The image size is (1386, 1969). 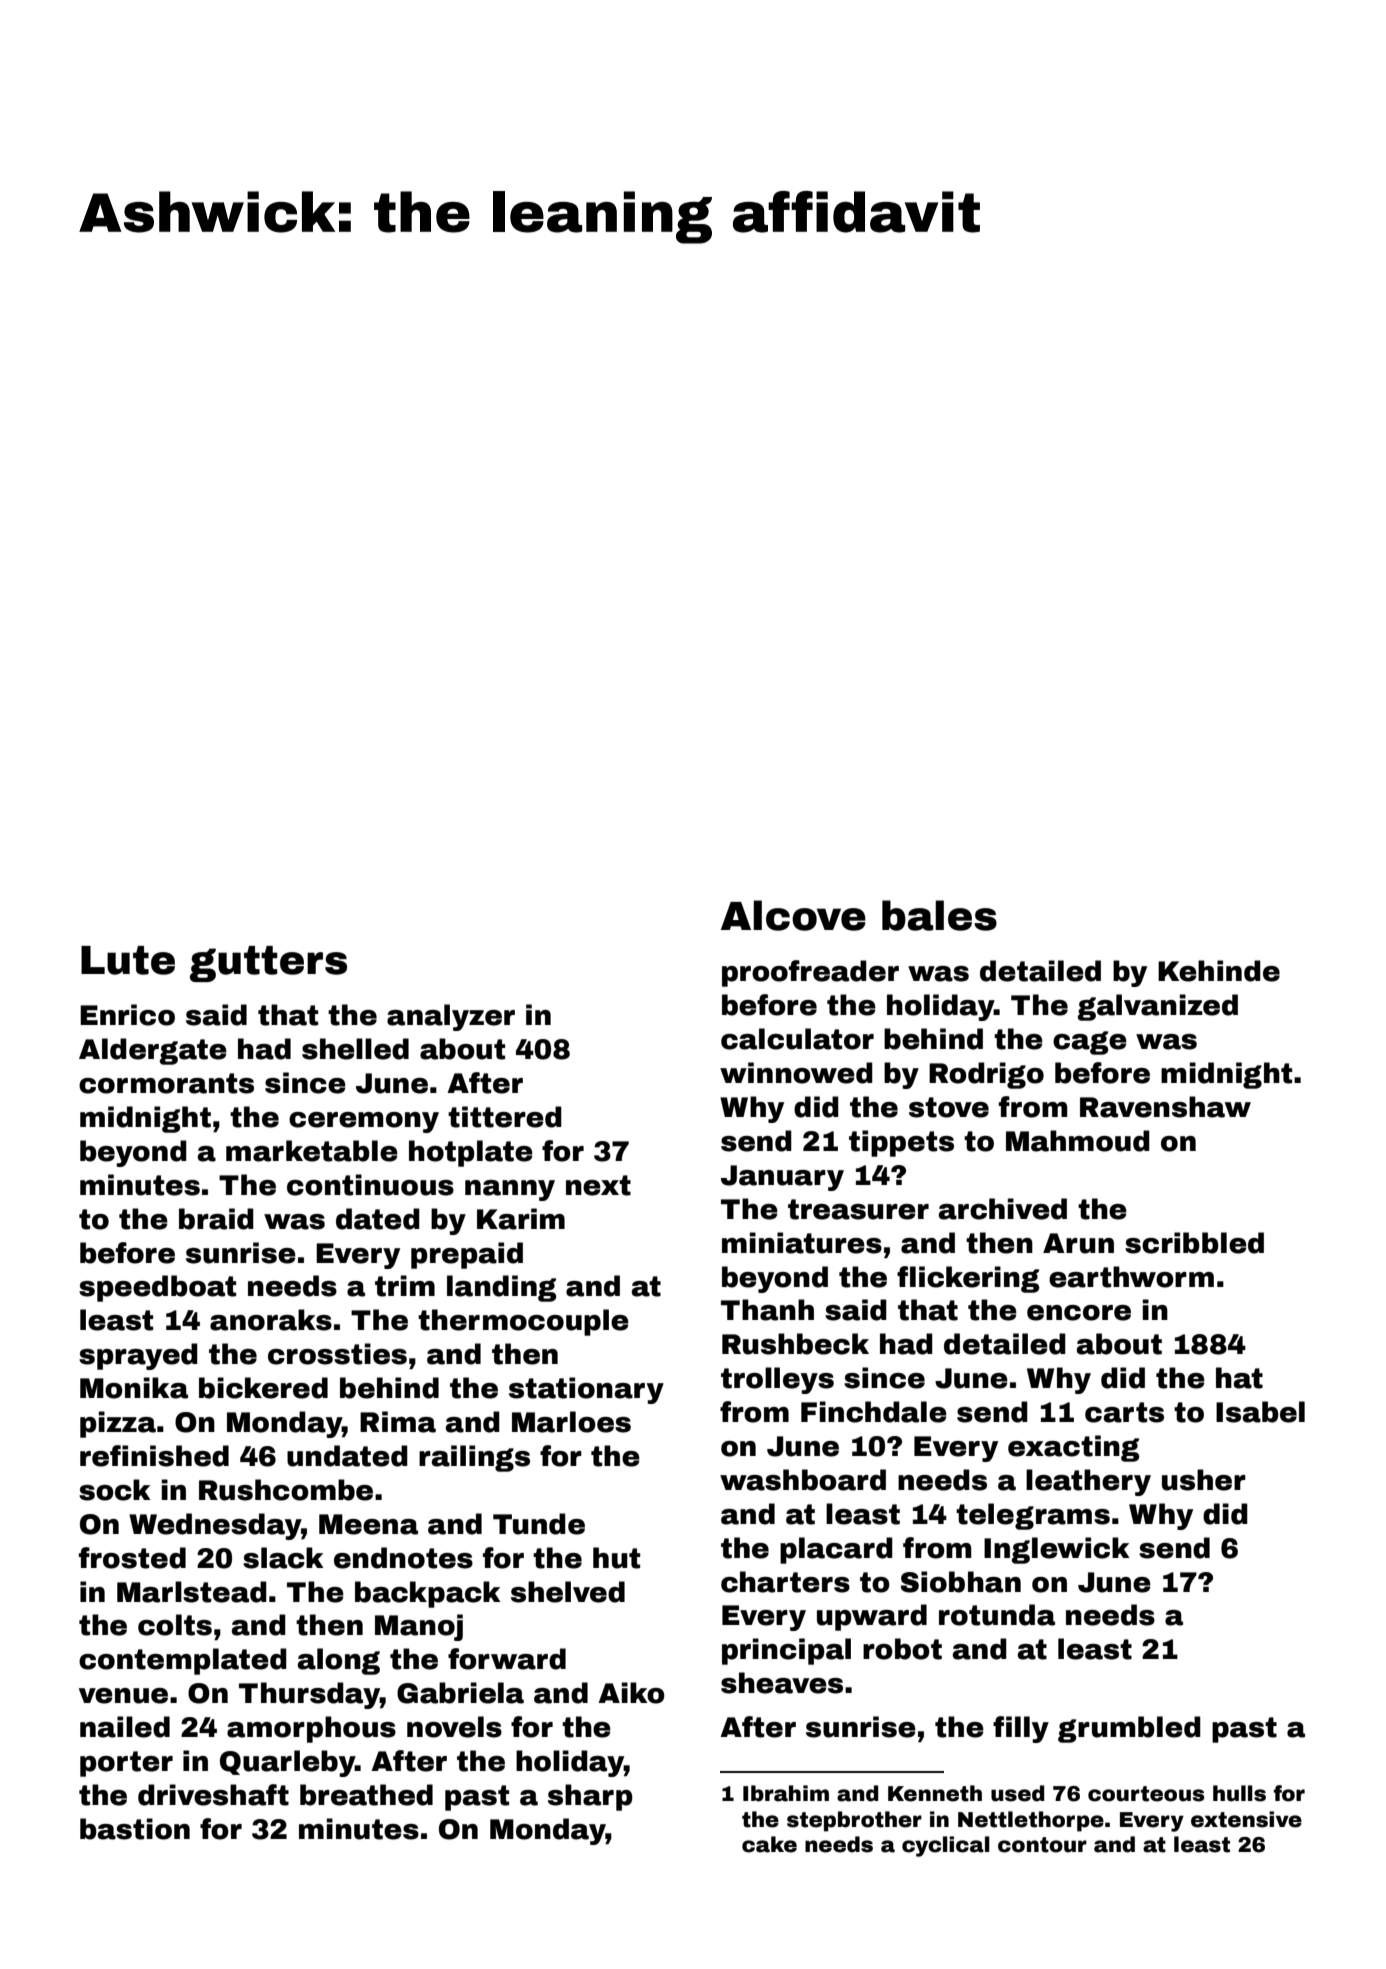 I want to click on bastion, so click(x=135, y=1829).
